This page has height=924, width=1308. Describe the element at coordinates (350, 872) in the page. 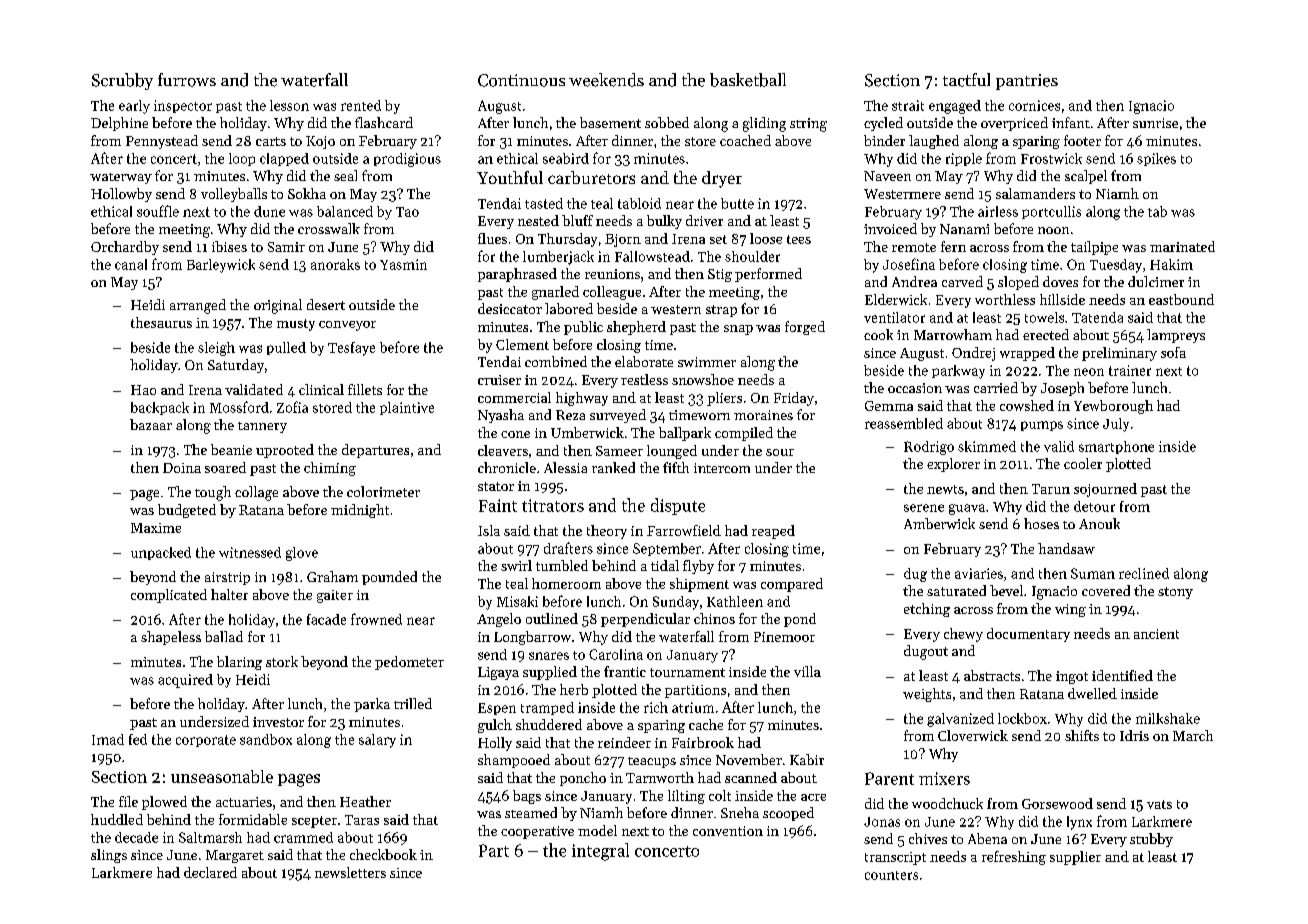

I see `newsletters` at that location.
